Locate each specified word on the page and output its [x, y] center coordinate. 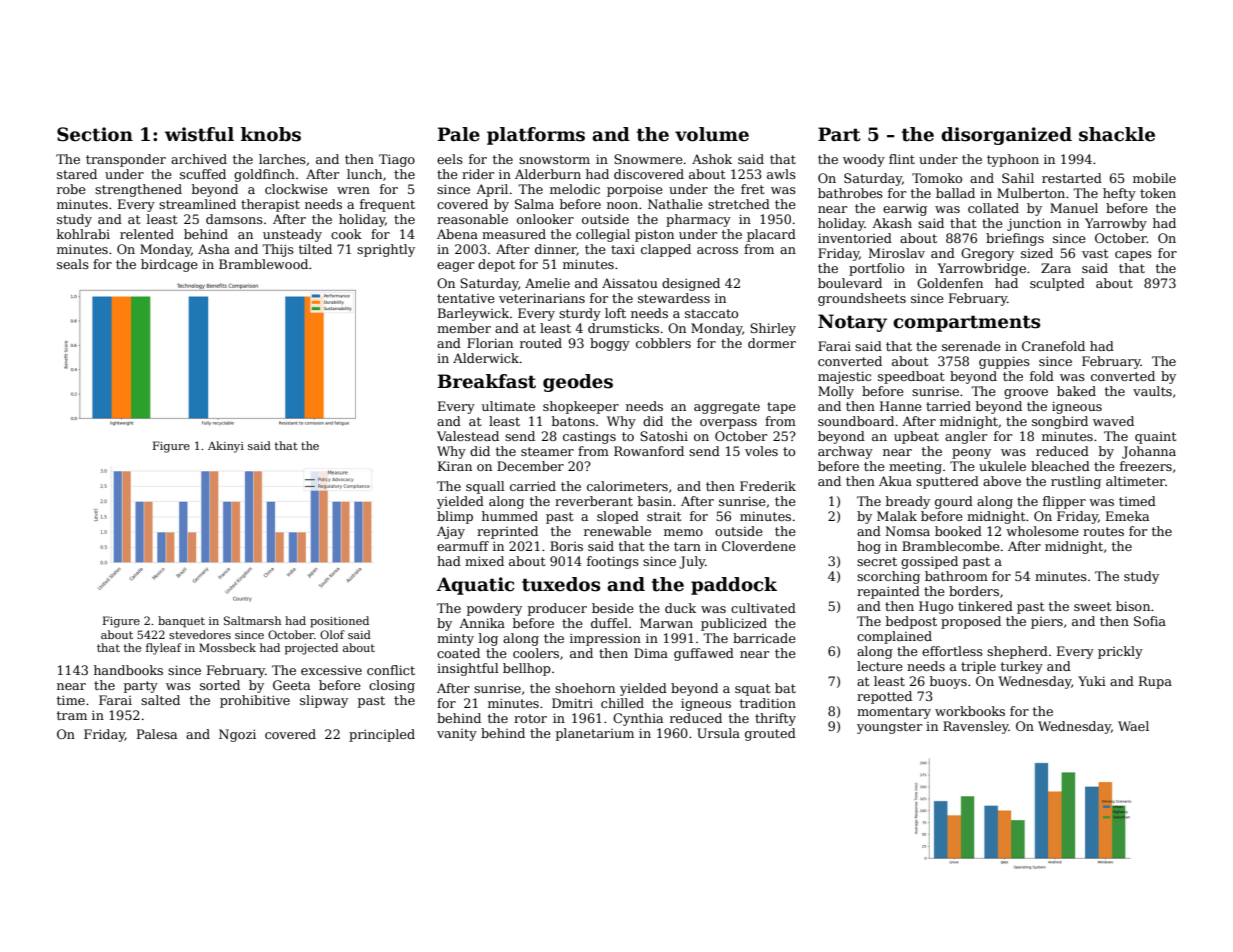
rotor [530, 718]
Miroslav [897, 253]
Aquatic [475, 586]
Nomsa [907, 531]
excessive [331, 670]
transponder [126, 160]
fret [752, 189]
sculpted [1057, 284]
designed [691, 284]
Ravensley [976, 727]
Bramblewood [263, 264]
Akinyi [226, 447]
